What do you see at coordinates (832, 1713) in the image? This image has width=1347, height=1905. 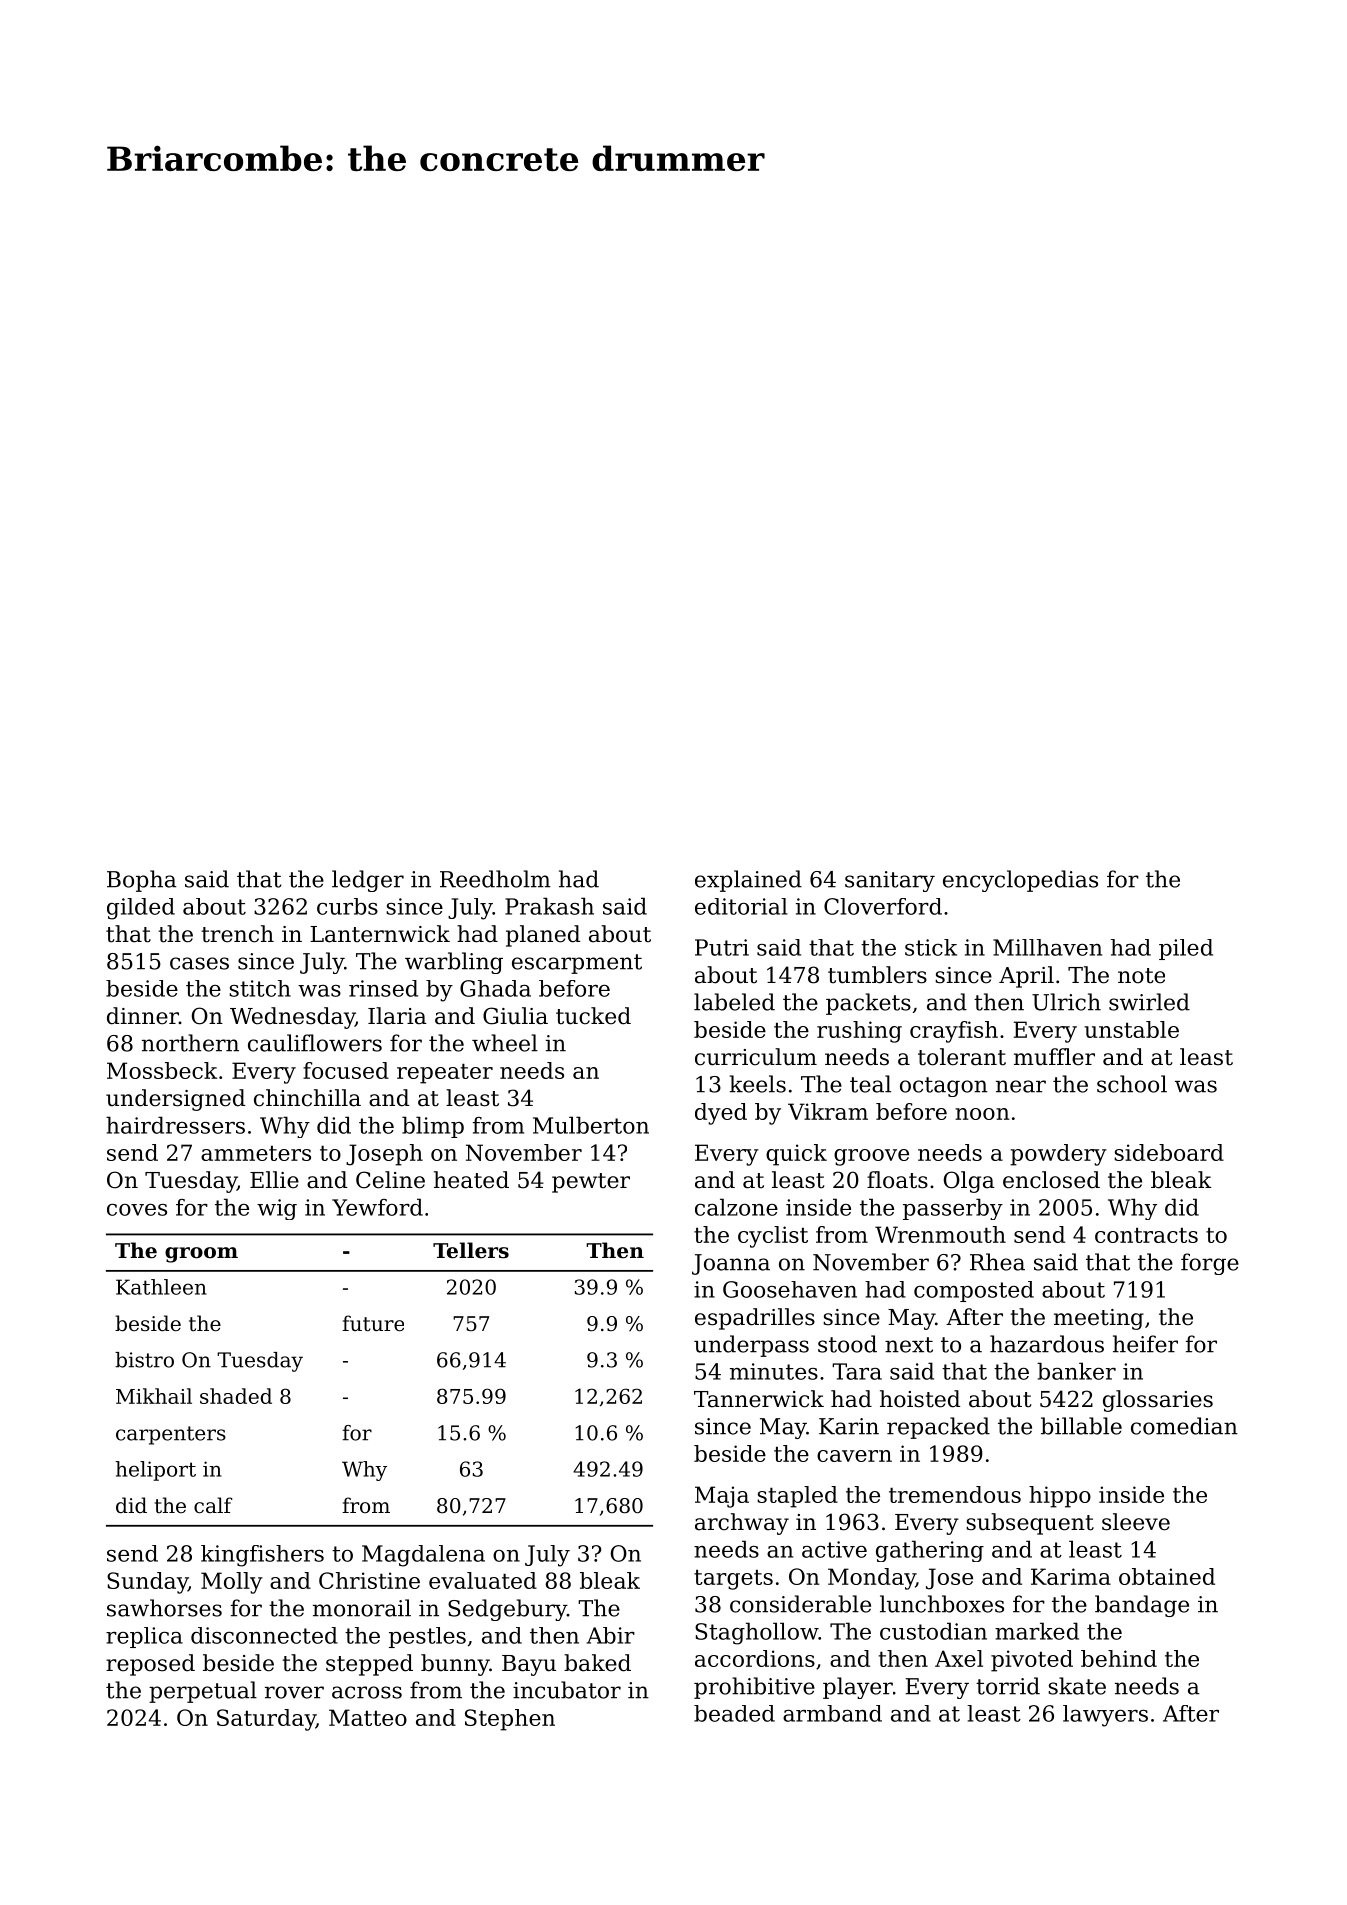 I see `armband` at bounding box center [832, 1713].
